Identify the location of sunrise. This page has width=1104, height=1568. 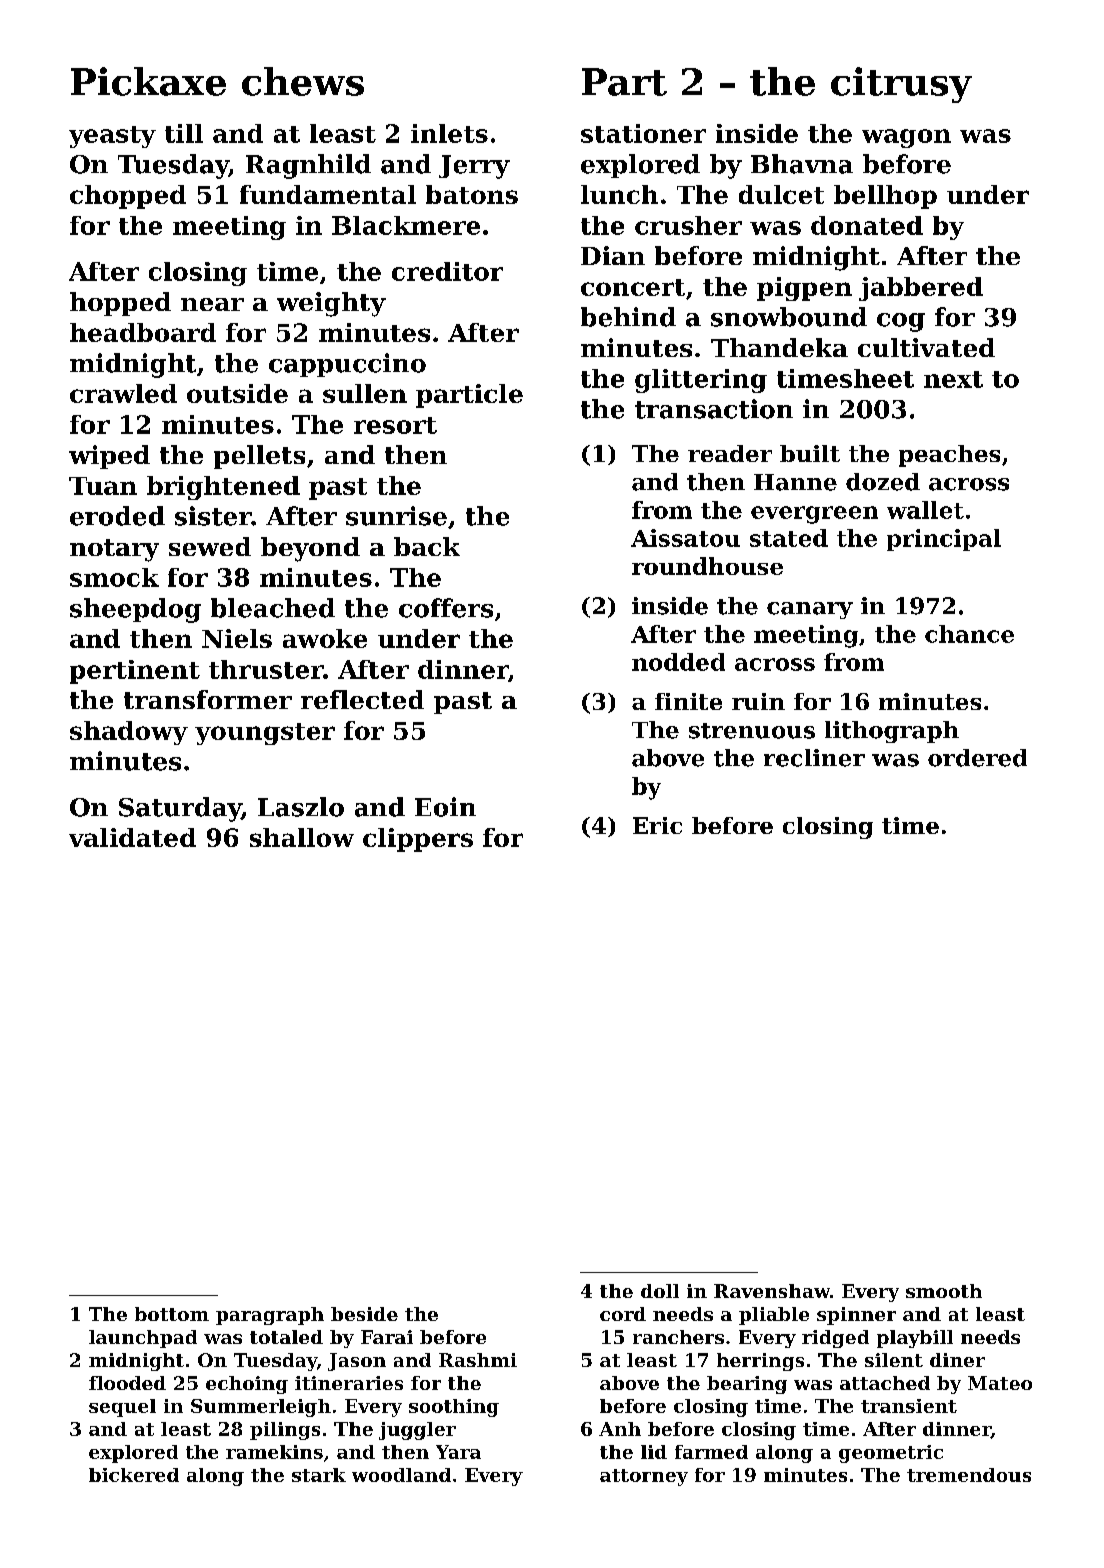
(396, 516).
